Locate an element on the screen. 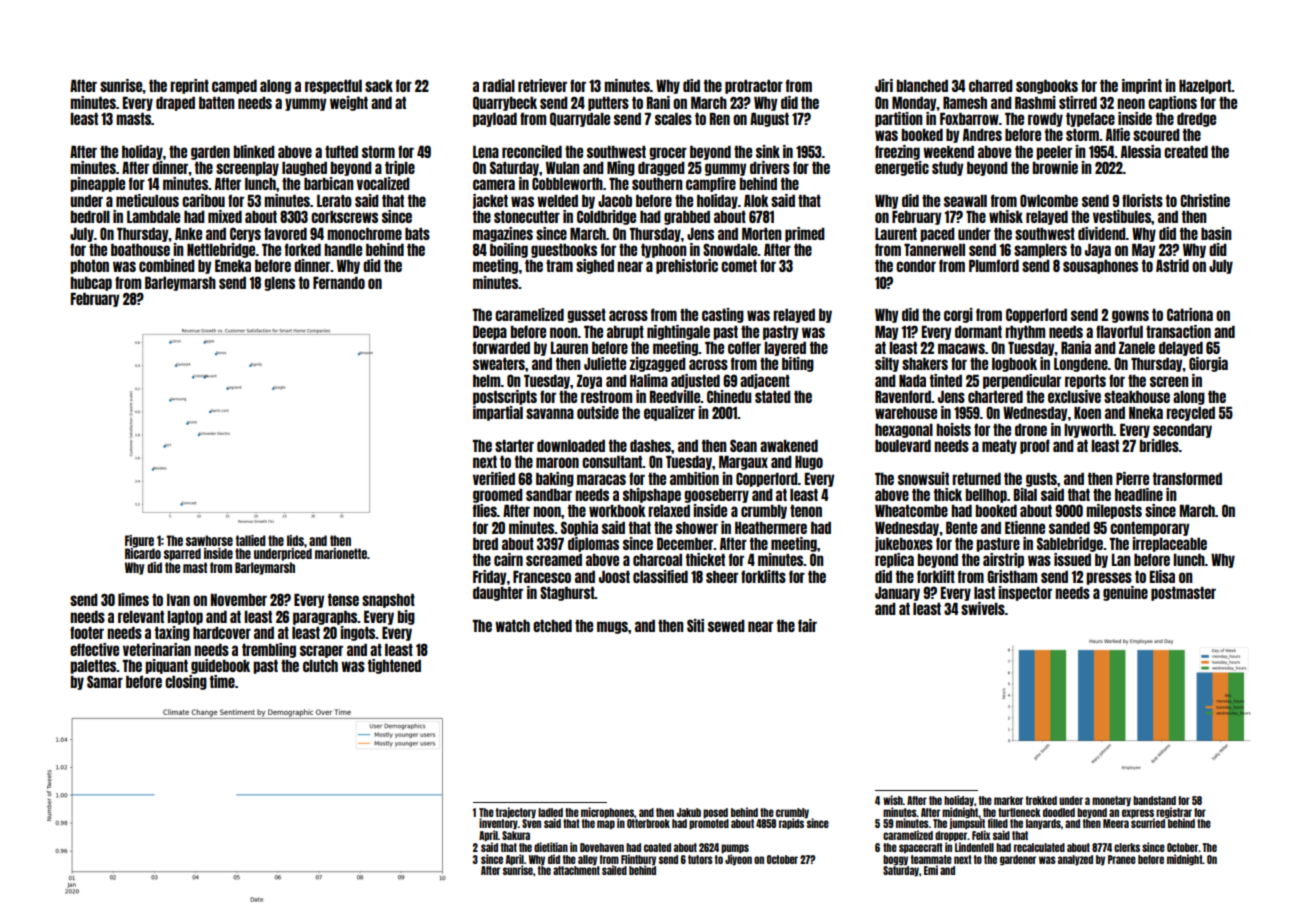 The width and height of the screenshot is (1308, 924). protractor is located at coordinates (754, 87).
